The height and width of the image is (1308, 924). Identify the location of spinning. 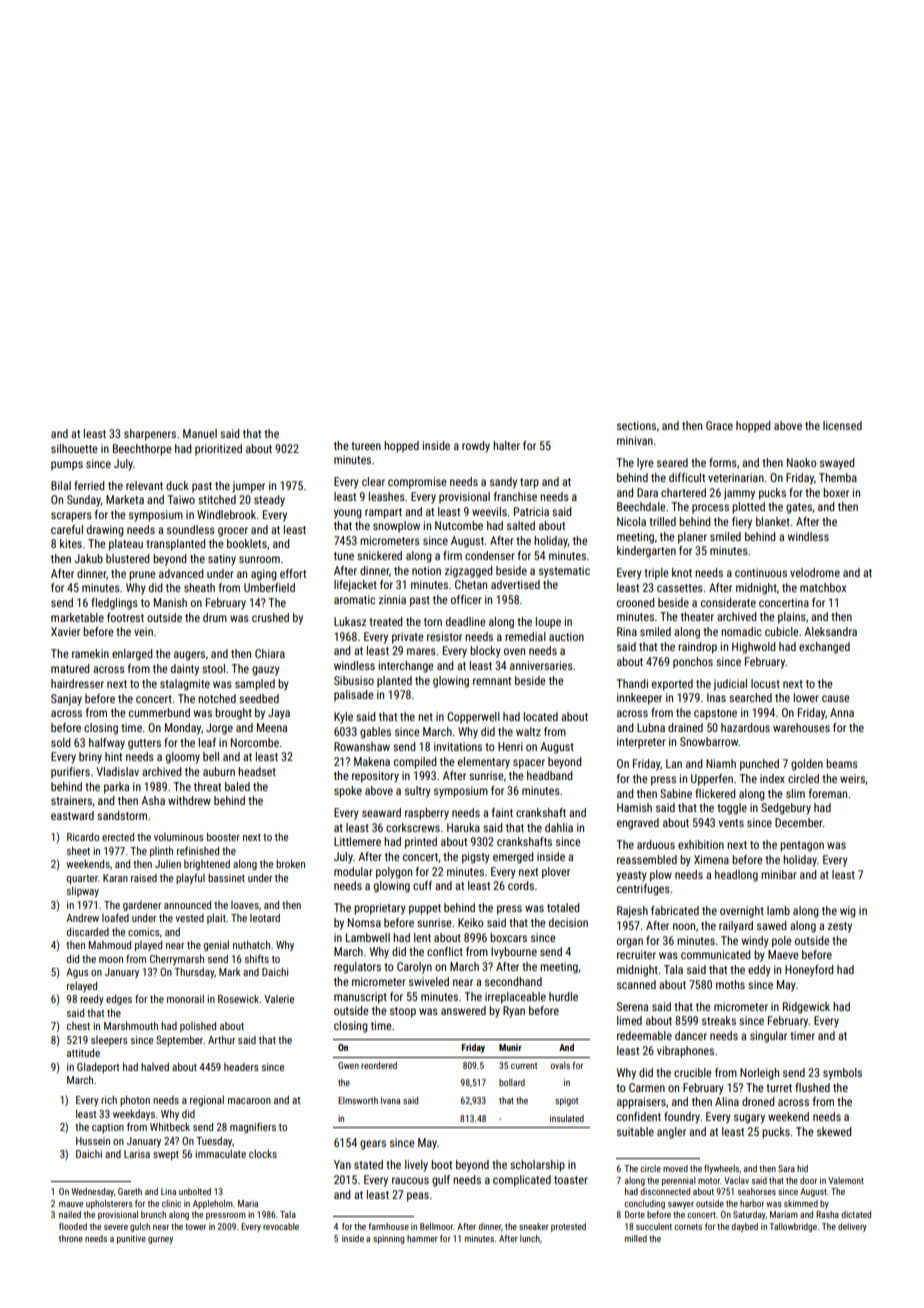
(388, 1239).
